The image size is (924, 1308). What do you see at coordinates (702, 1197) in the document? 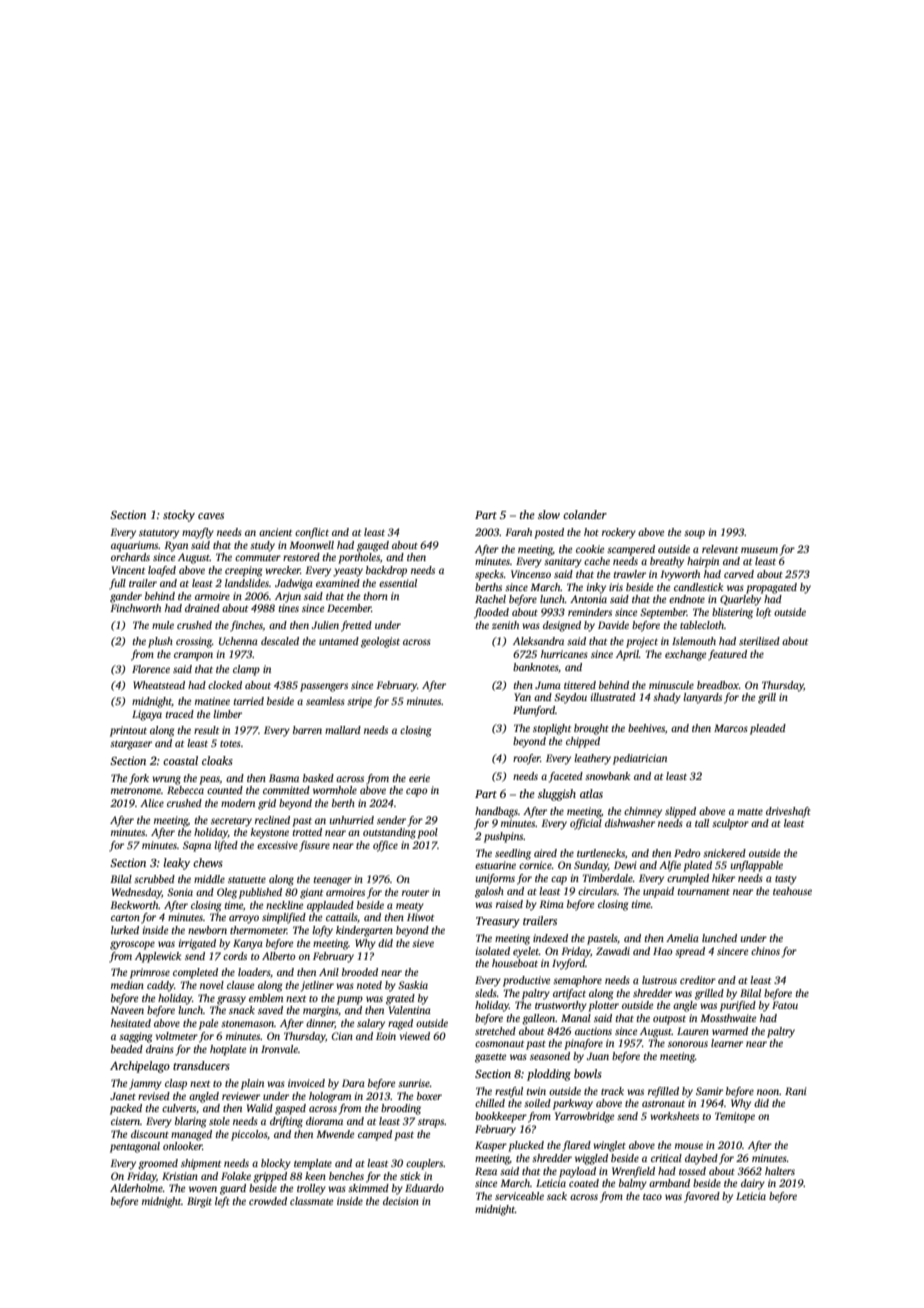
I see `favored` at bounding box center [702, 1197].
